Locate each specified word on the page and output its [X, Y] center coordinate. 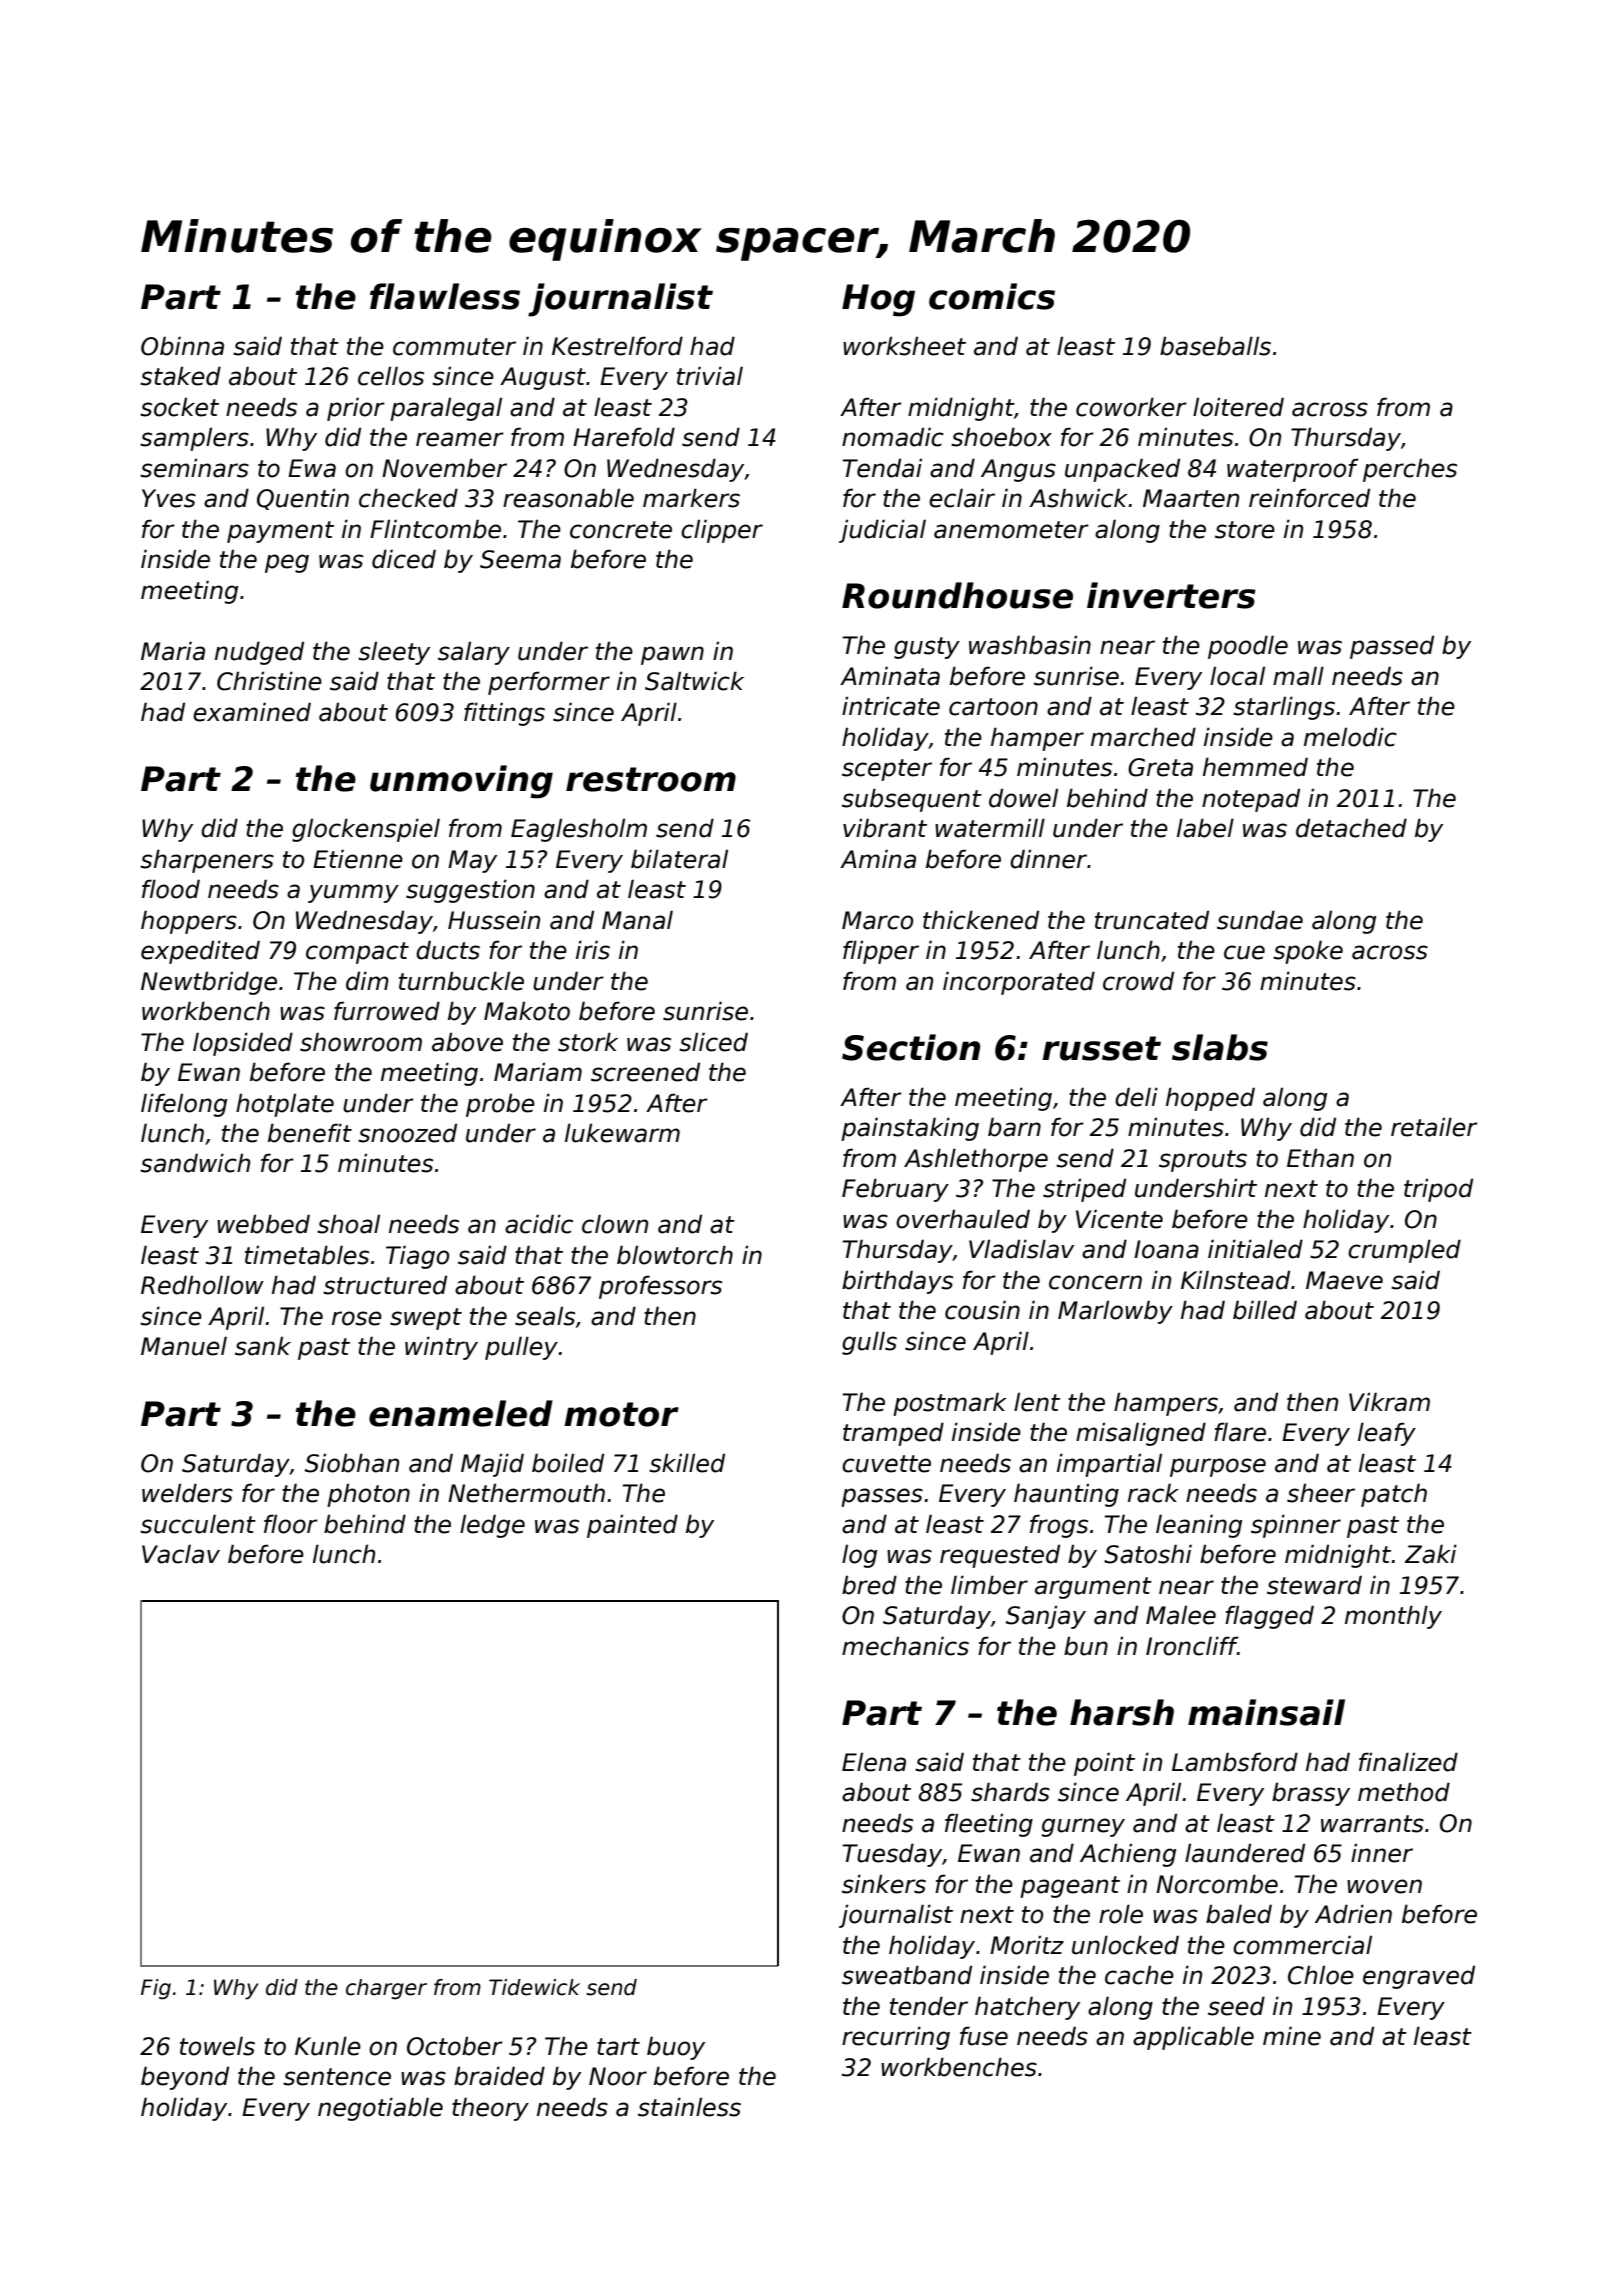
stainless [689, 2107]
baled [1239, 1914]
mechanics [905, 1646]
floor [291, 1524]
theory [490, 2109]
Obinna [182, 346]
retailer [1434, 1127]
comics [992, 296]
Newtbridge [209, 983]
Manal [637, 920]
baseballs [1215, 346]
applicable [1193, 2038]
